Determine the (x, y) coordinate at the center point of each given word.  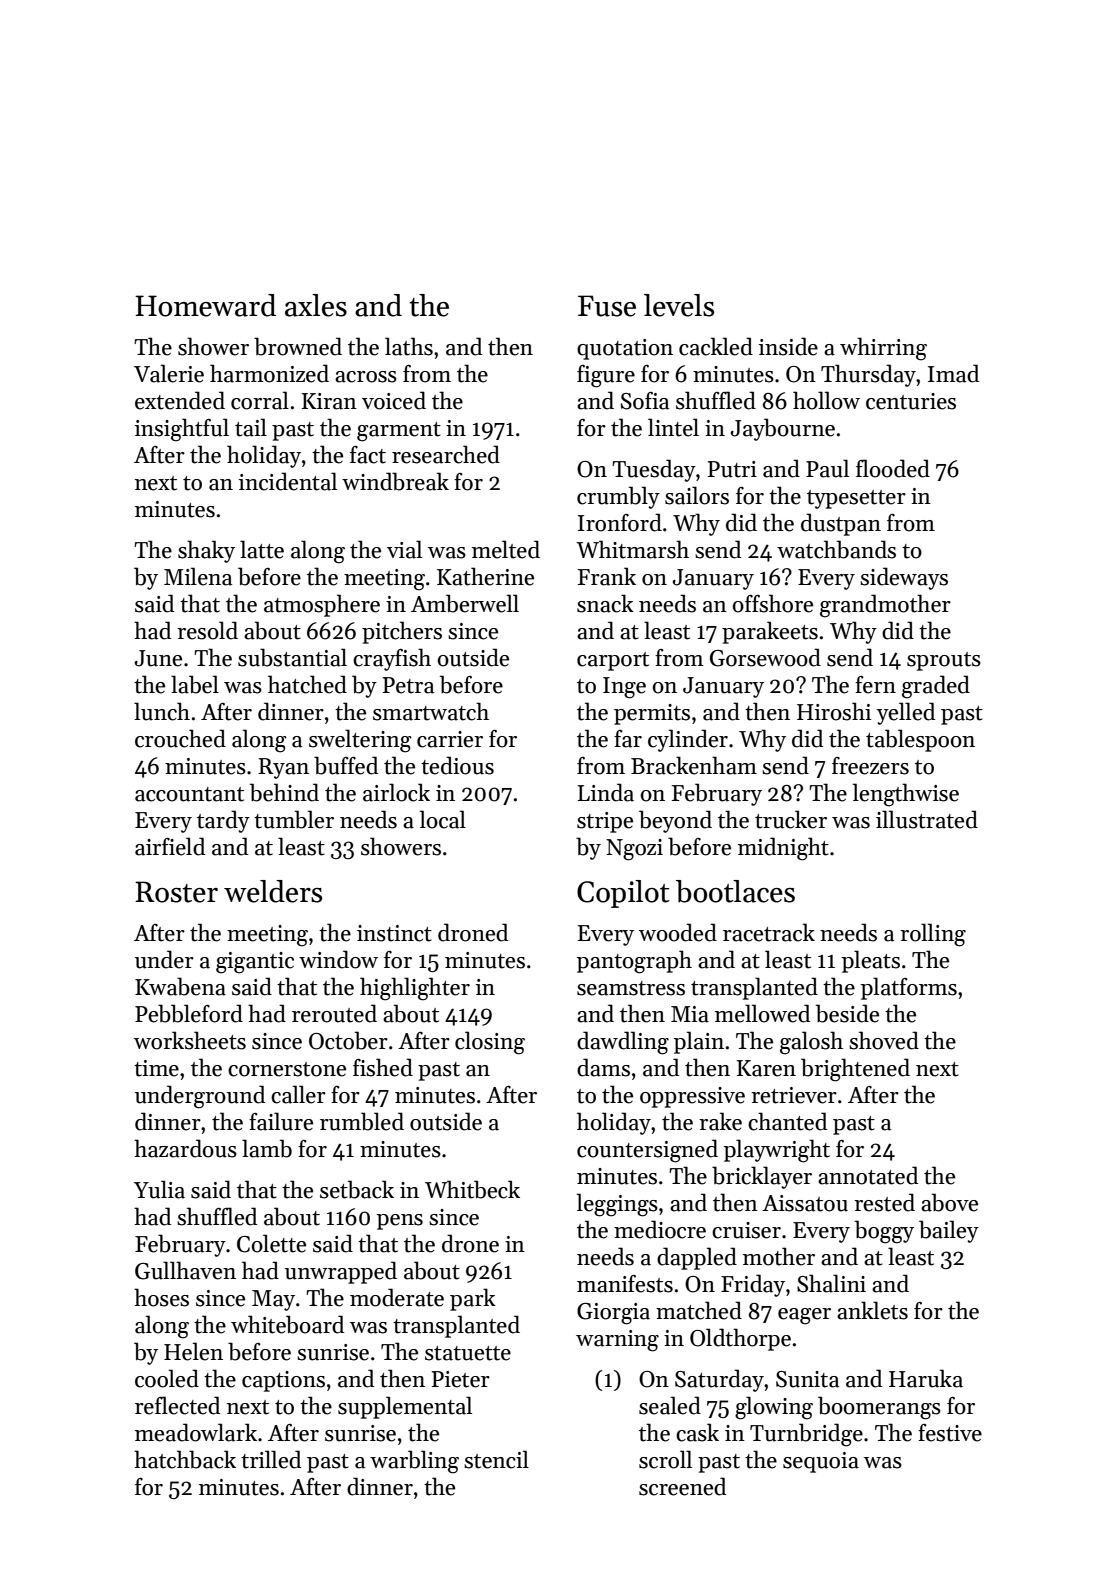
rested (884, 1202)
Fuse (607, 306)
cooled (167, 1378)
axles (316, 305)
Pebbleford (189, 1013)
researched (446, 454)
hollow (826, 400)
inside (788, 346)
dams (603, 1067)
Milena (198, 576)
